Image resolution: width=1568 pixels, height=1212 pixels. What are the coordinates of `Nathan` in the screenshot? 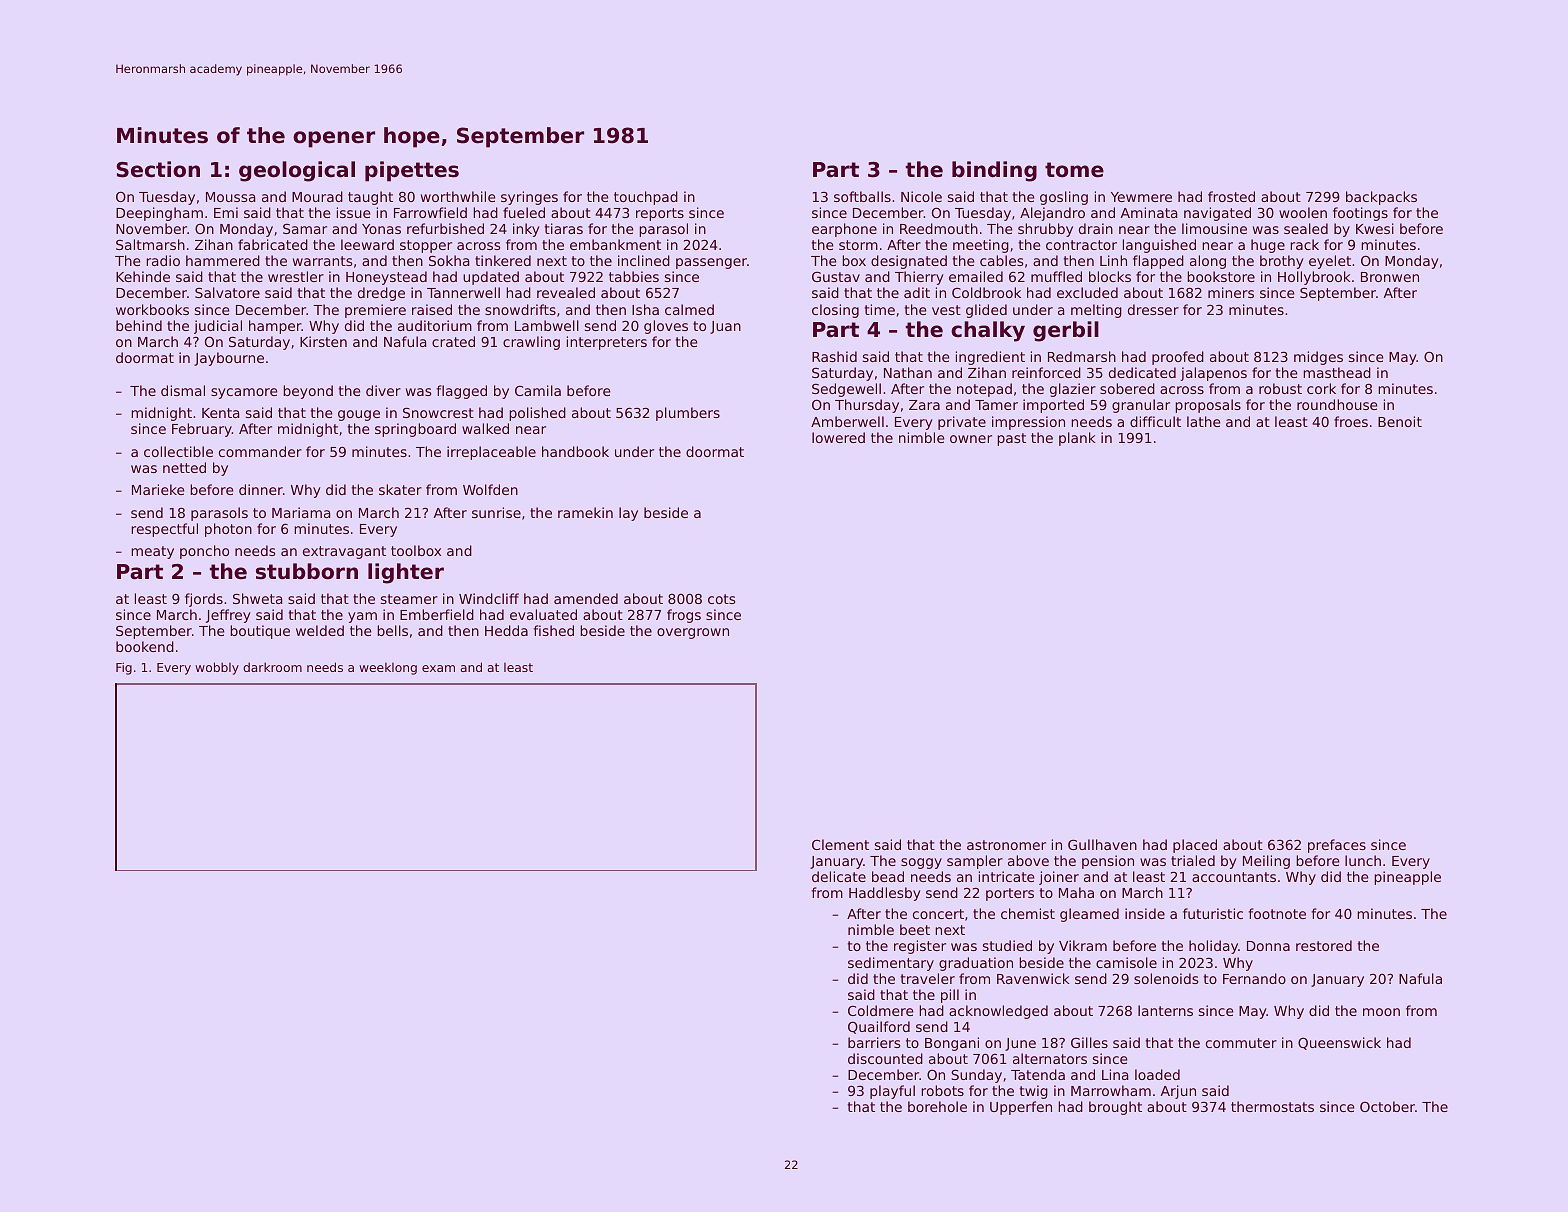 It's located at (908, 372).
